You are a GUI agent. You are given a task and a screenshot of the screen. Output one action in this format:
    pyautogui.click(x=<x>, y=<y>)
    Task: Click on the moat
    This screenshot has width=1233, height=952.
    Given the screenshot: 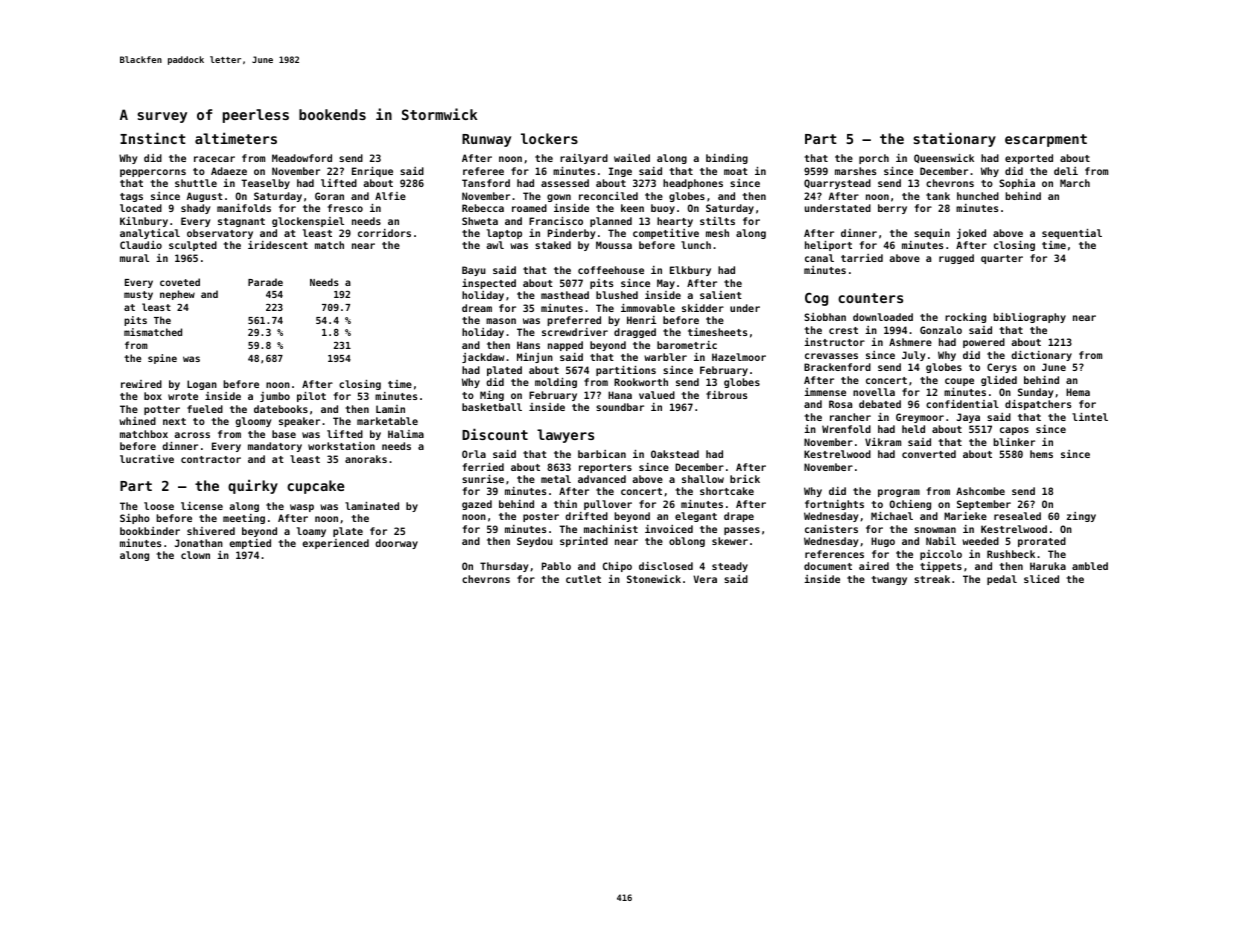 What is the action you would take?
    pyautogui.click(x=736, y=171)
